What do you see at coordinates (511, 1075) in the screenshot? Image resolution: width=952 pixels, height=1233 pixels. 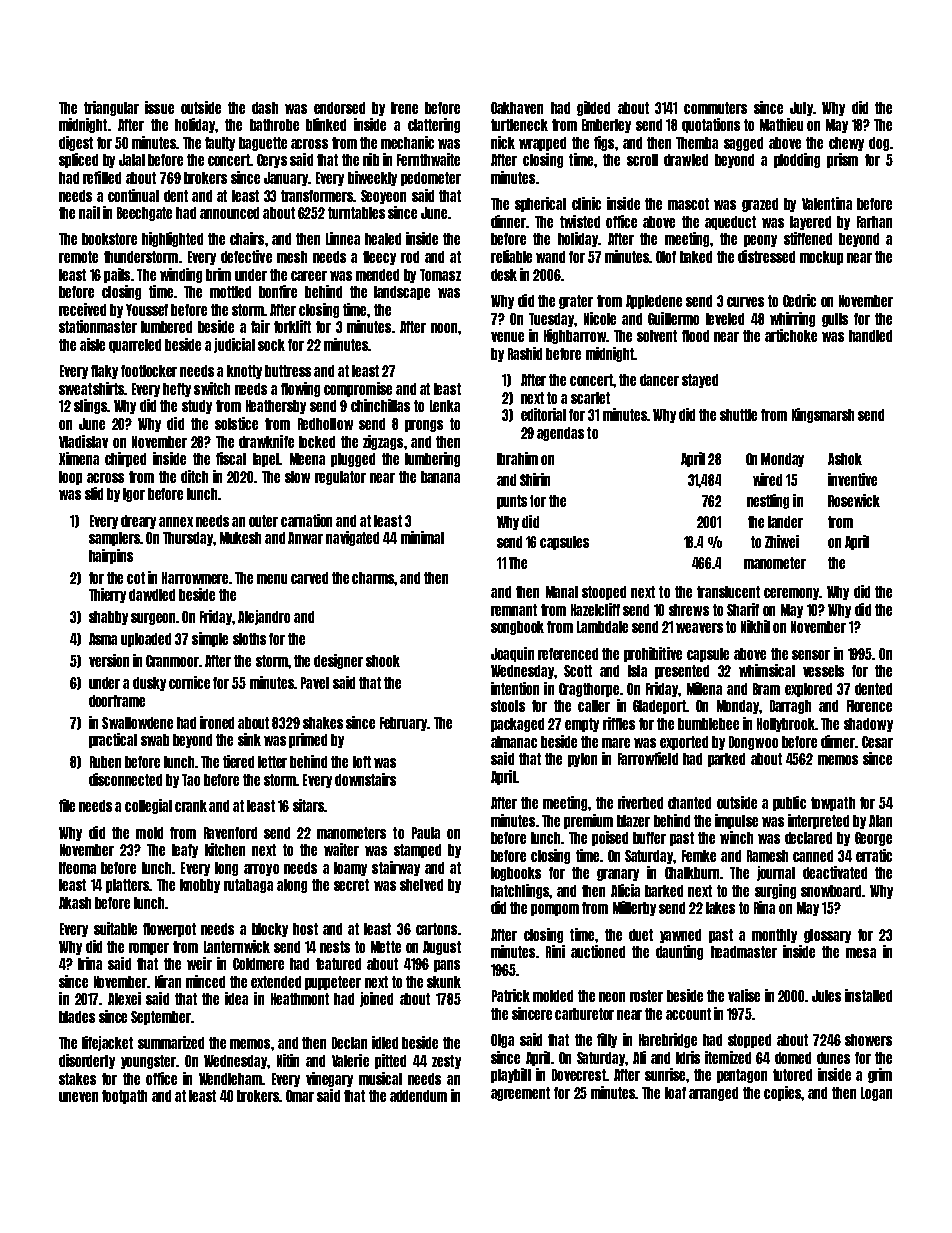 I see `playbill` at bounding box center [511, 1075].
